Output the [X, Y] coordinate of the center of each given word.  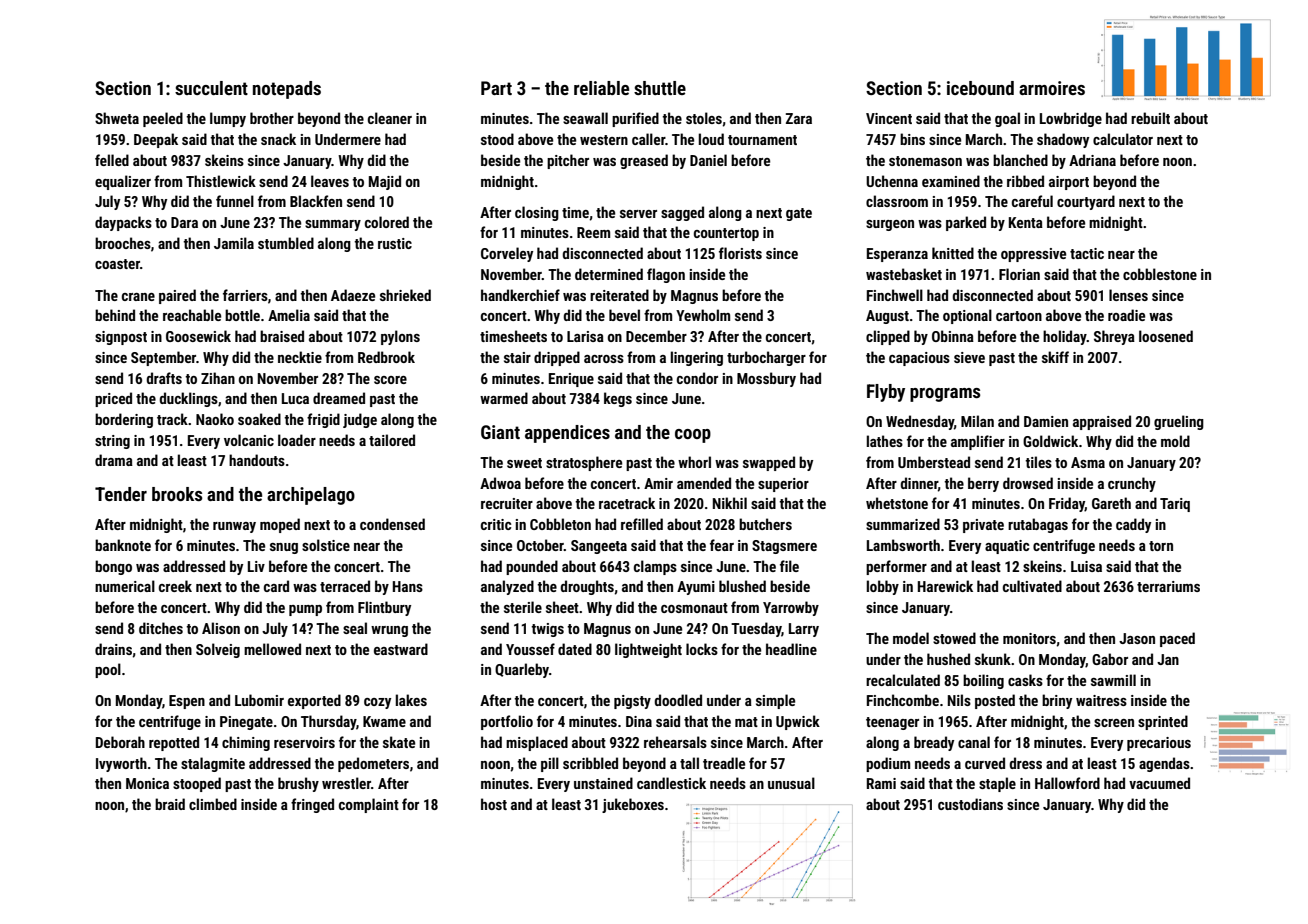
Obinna [953, 336]
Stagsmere [784, 547]
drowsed [1028, 483]
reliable [601, 88]
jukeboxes [633, 805]
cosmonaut [694, 608]
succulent [211, 88]
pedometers [373, 764]
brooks [177, 494]
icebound [980, 88]
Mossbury [766, 379]
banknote [123, 545]
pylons [400, 337]
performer [896, 567]
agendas [1164, 764]
